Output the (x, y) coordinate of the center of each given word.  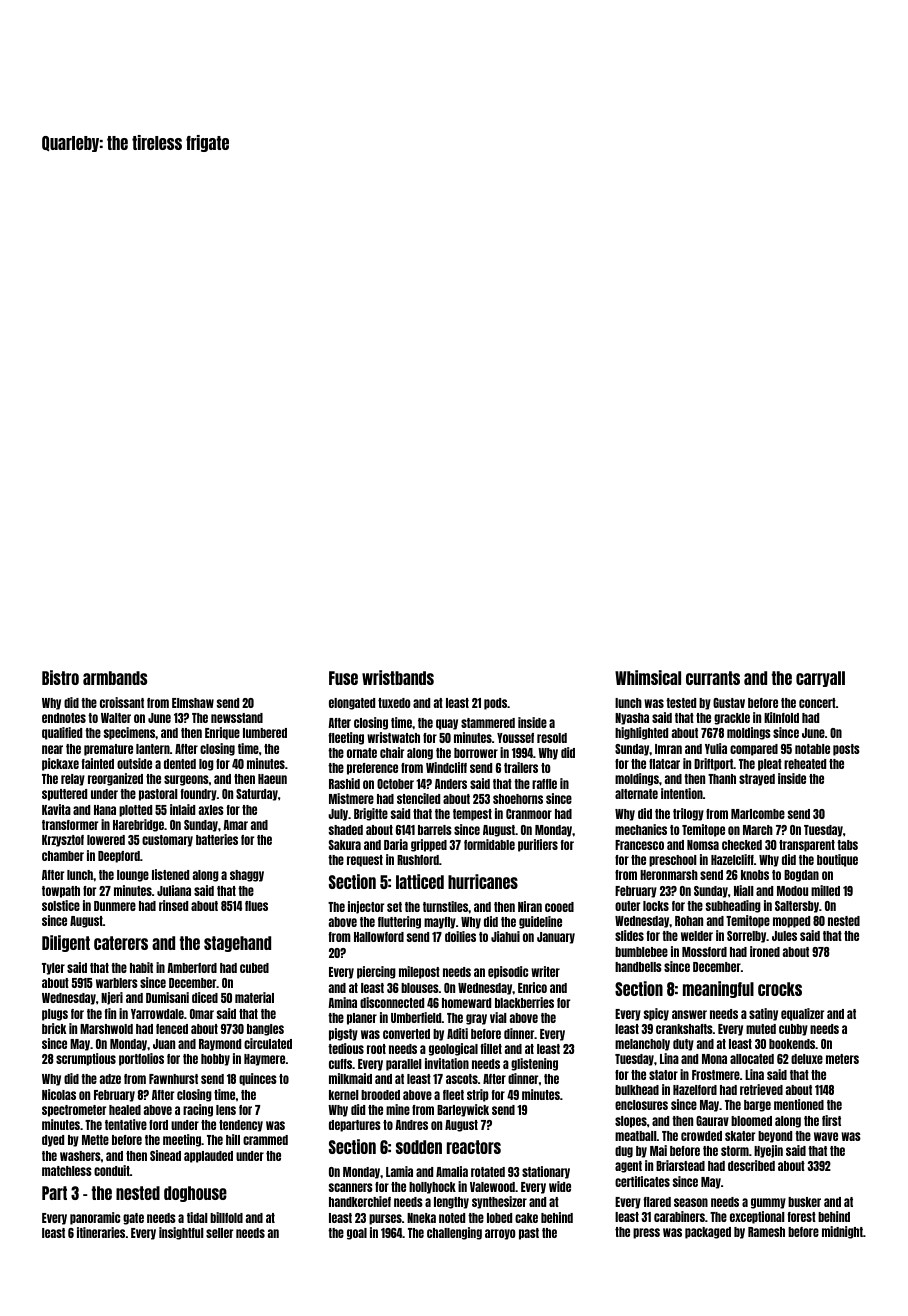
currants (713, 678)
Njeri (112, 998)
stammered (488, 723)
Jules (784, 936)
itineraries (101, 1232)
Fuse (343, 678)
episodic (508, 972)
